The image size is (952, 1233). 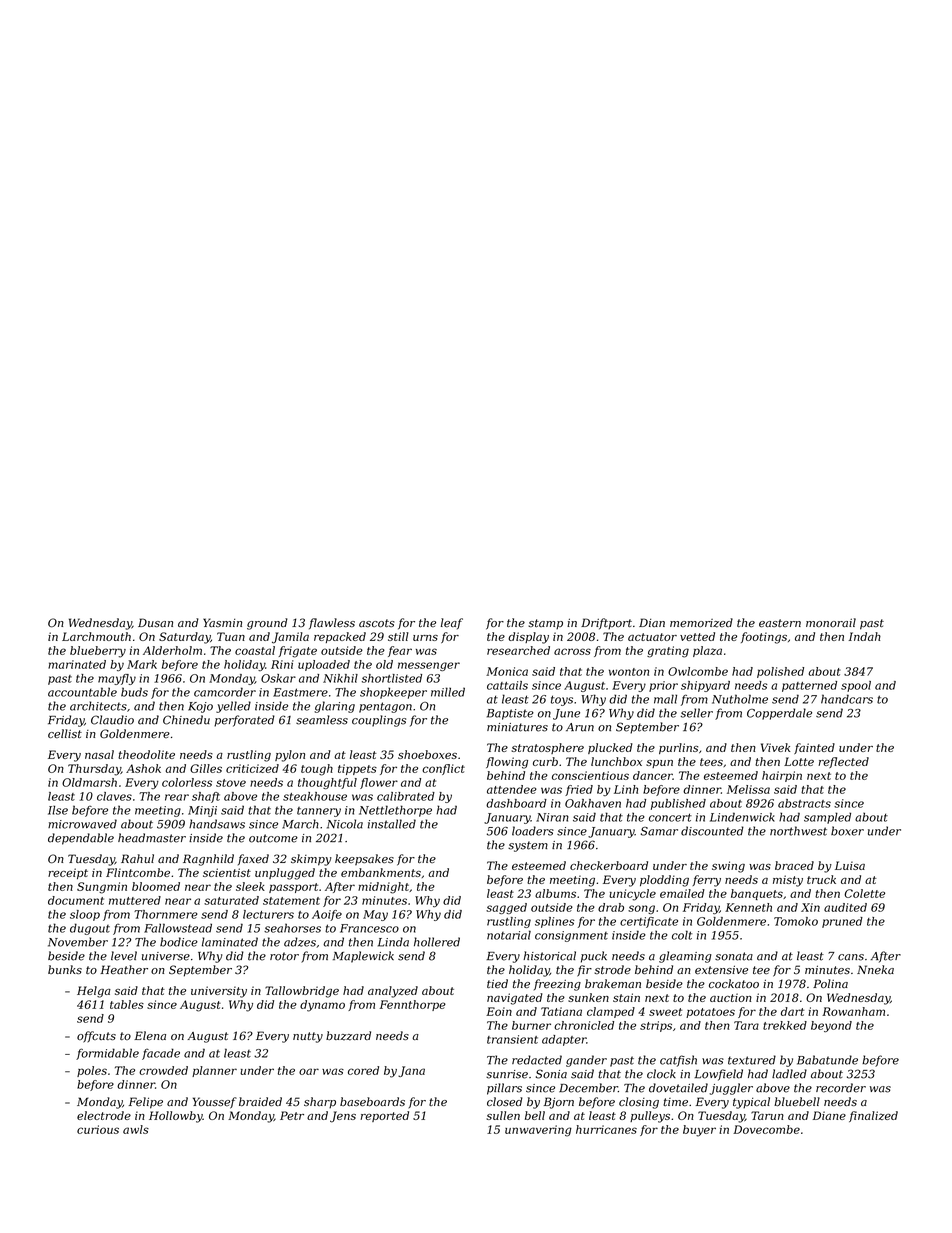 What do you see at coordinates (81, 839) in the screenshot?
I see `dependable` at bounding box center [81, 839].
